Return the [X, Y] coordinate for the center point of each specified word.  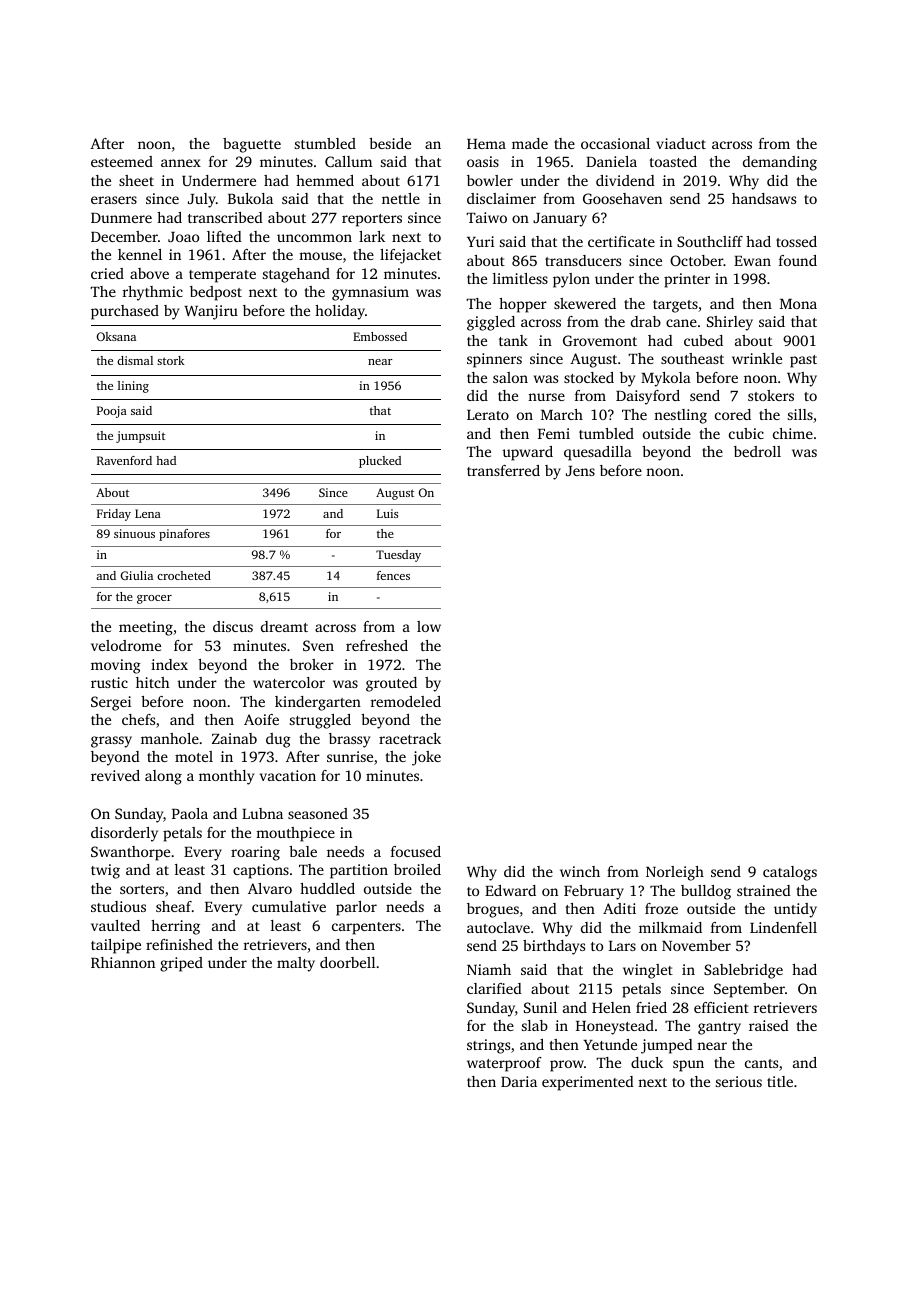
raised [769, 1025]
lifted [224, 236]
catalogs [790, 873]
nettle [401, 198]
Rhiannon [123, 962]
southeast [692, 358]
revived [115, 775]
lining [133, 387]
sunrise [350, 756]
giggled [491, 323]
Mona [798, 304]
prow [567, 1066]
